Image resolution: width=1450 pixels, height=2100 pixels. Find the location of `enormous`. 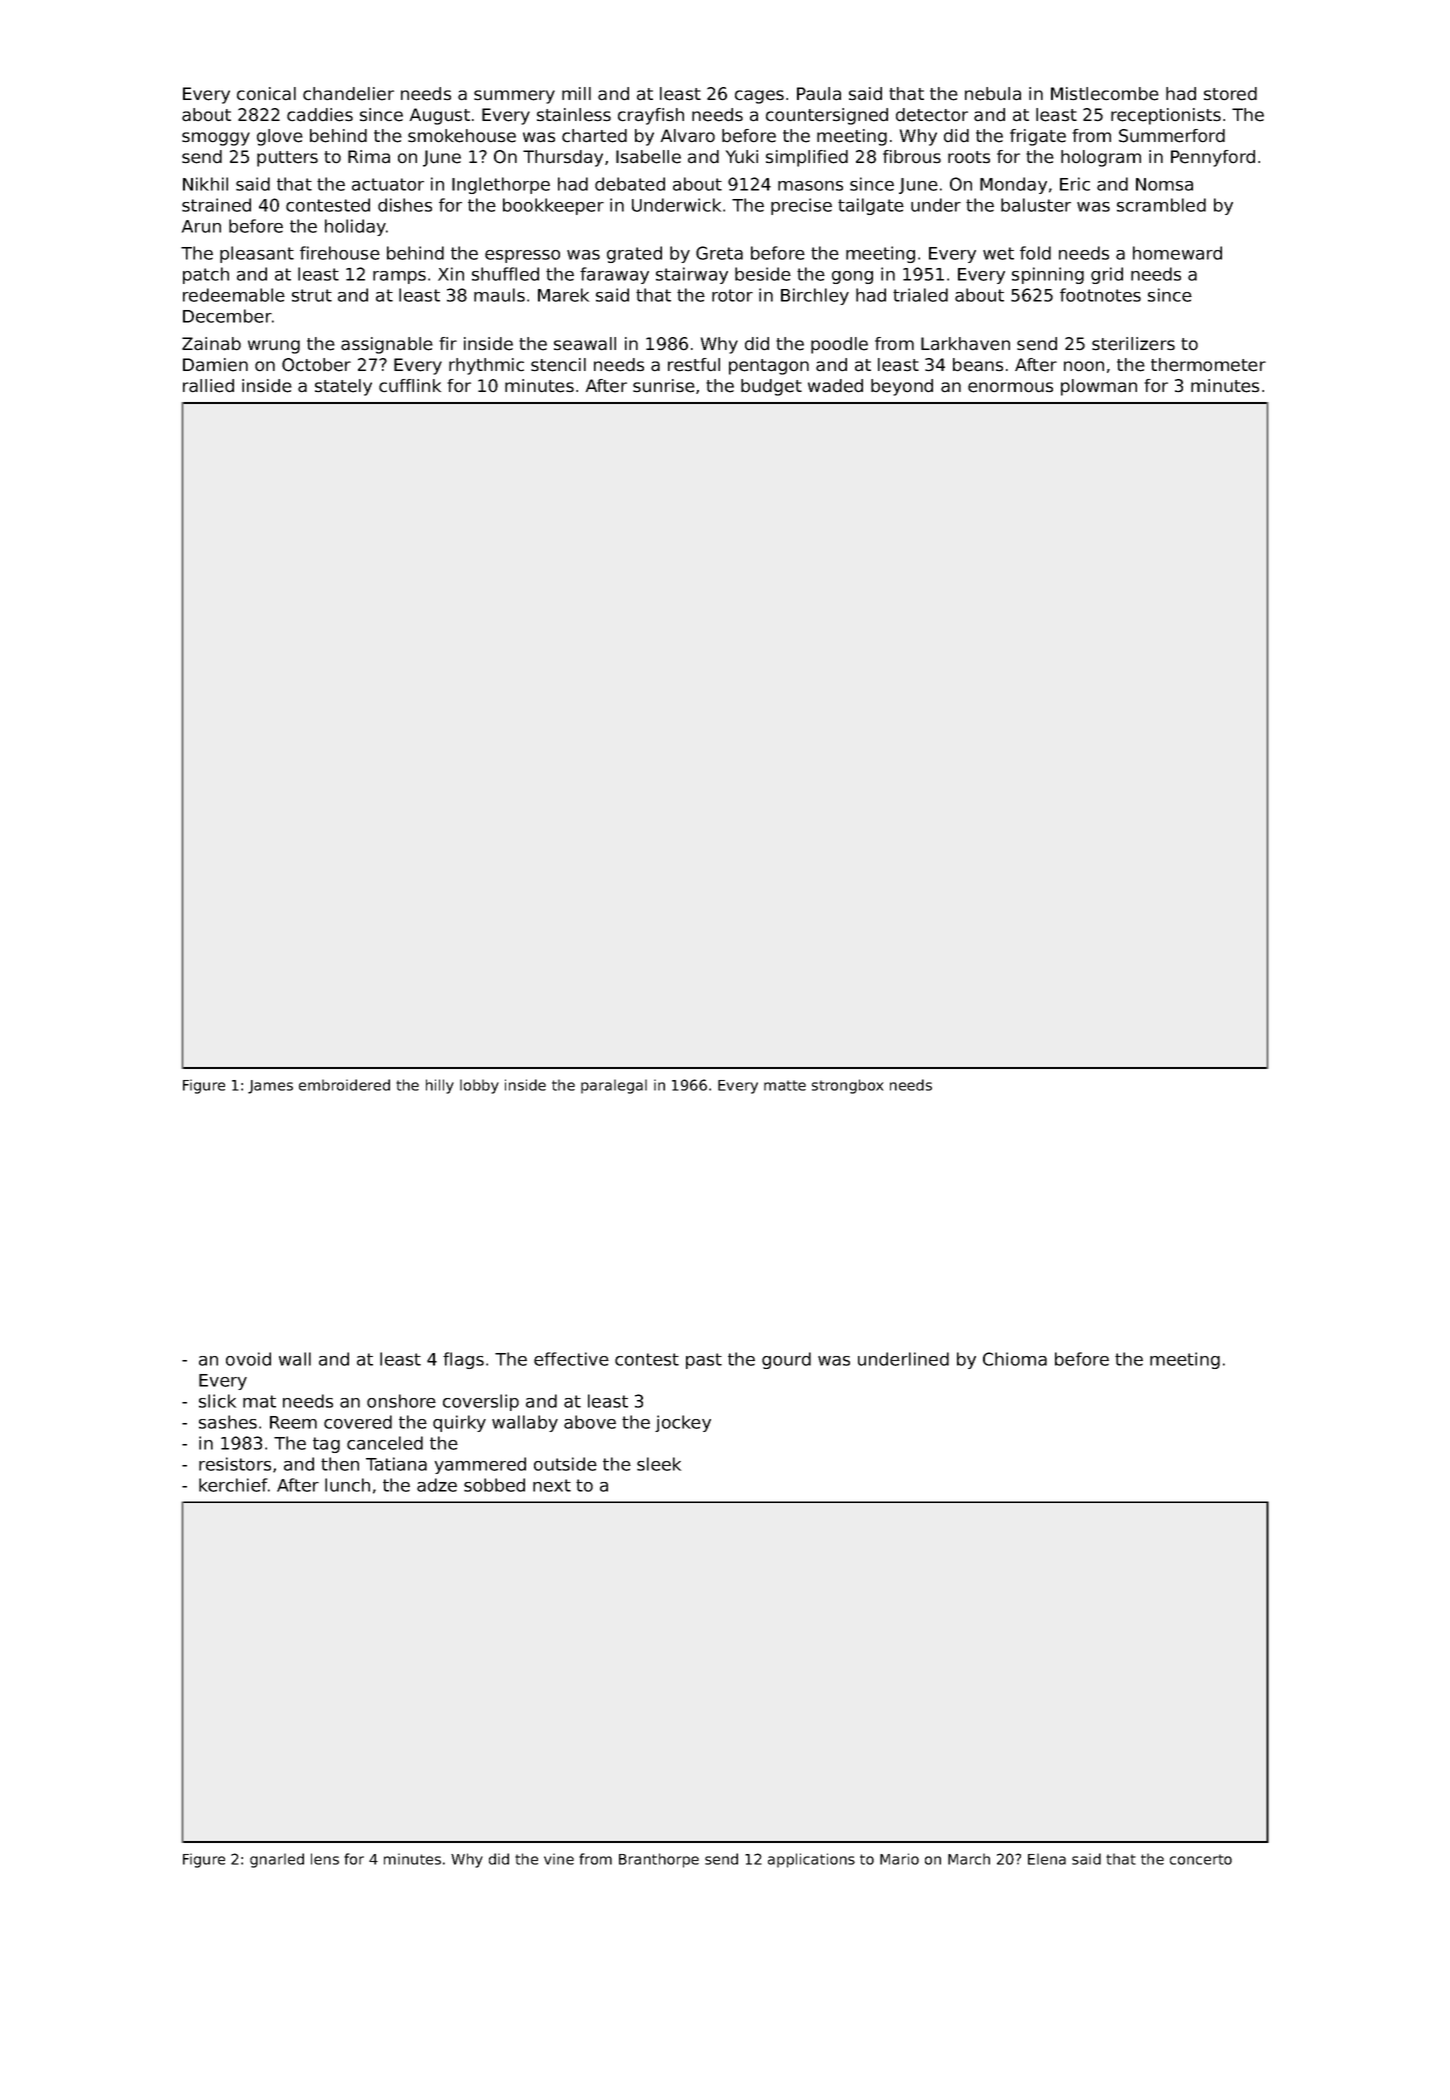

enormous is located at coordinates (1010, 387).
